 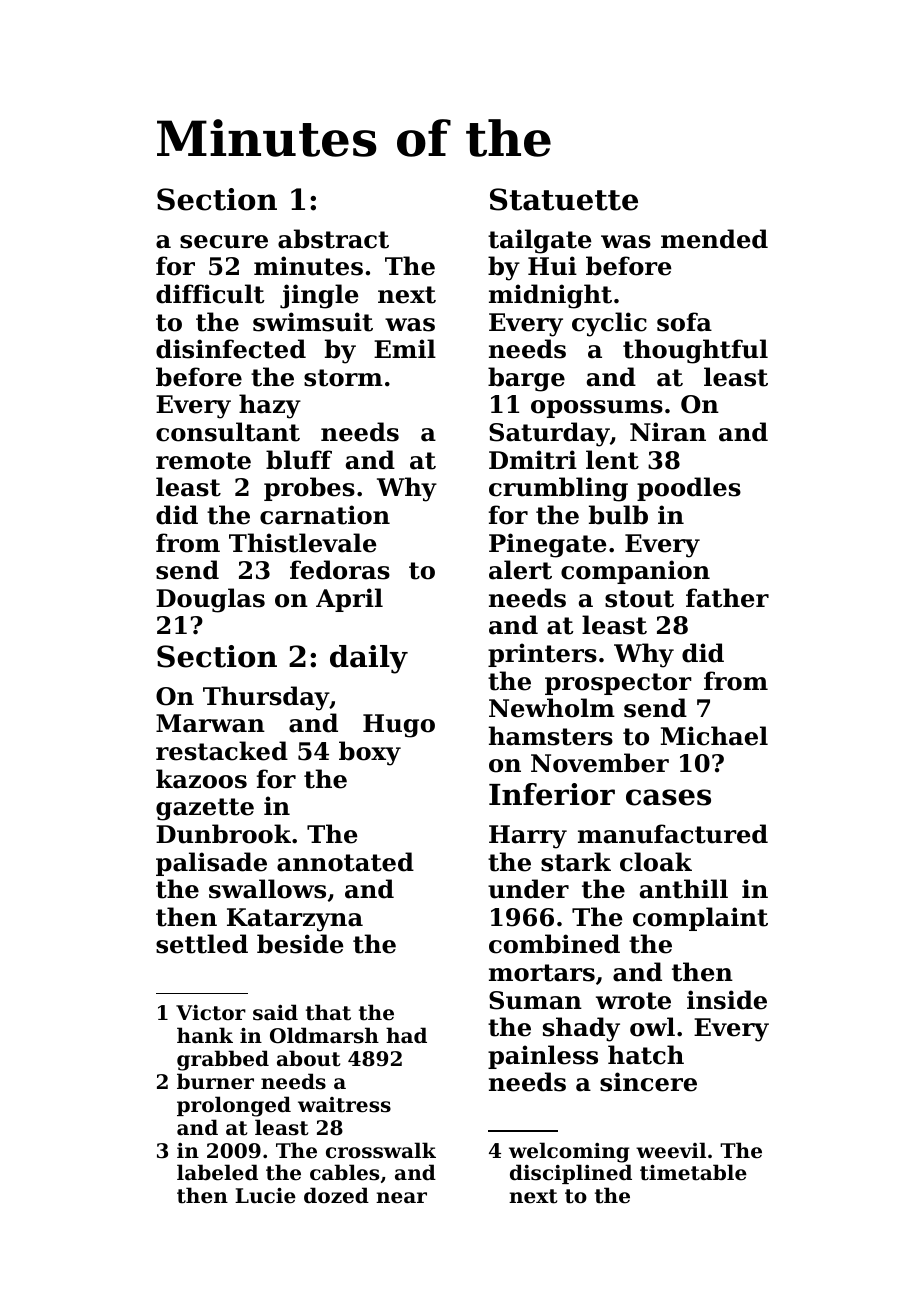 What do you see at coordinates (210, 294) in the screenshot?
I see `difficult` at bounding box center [210, 294].
